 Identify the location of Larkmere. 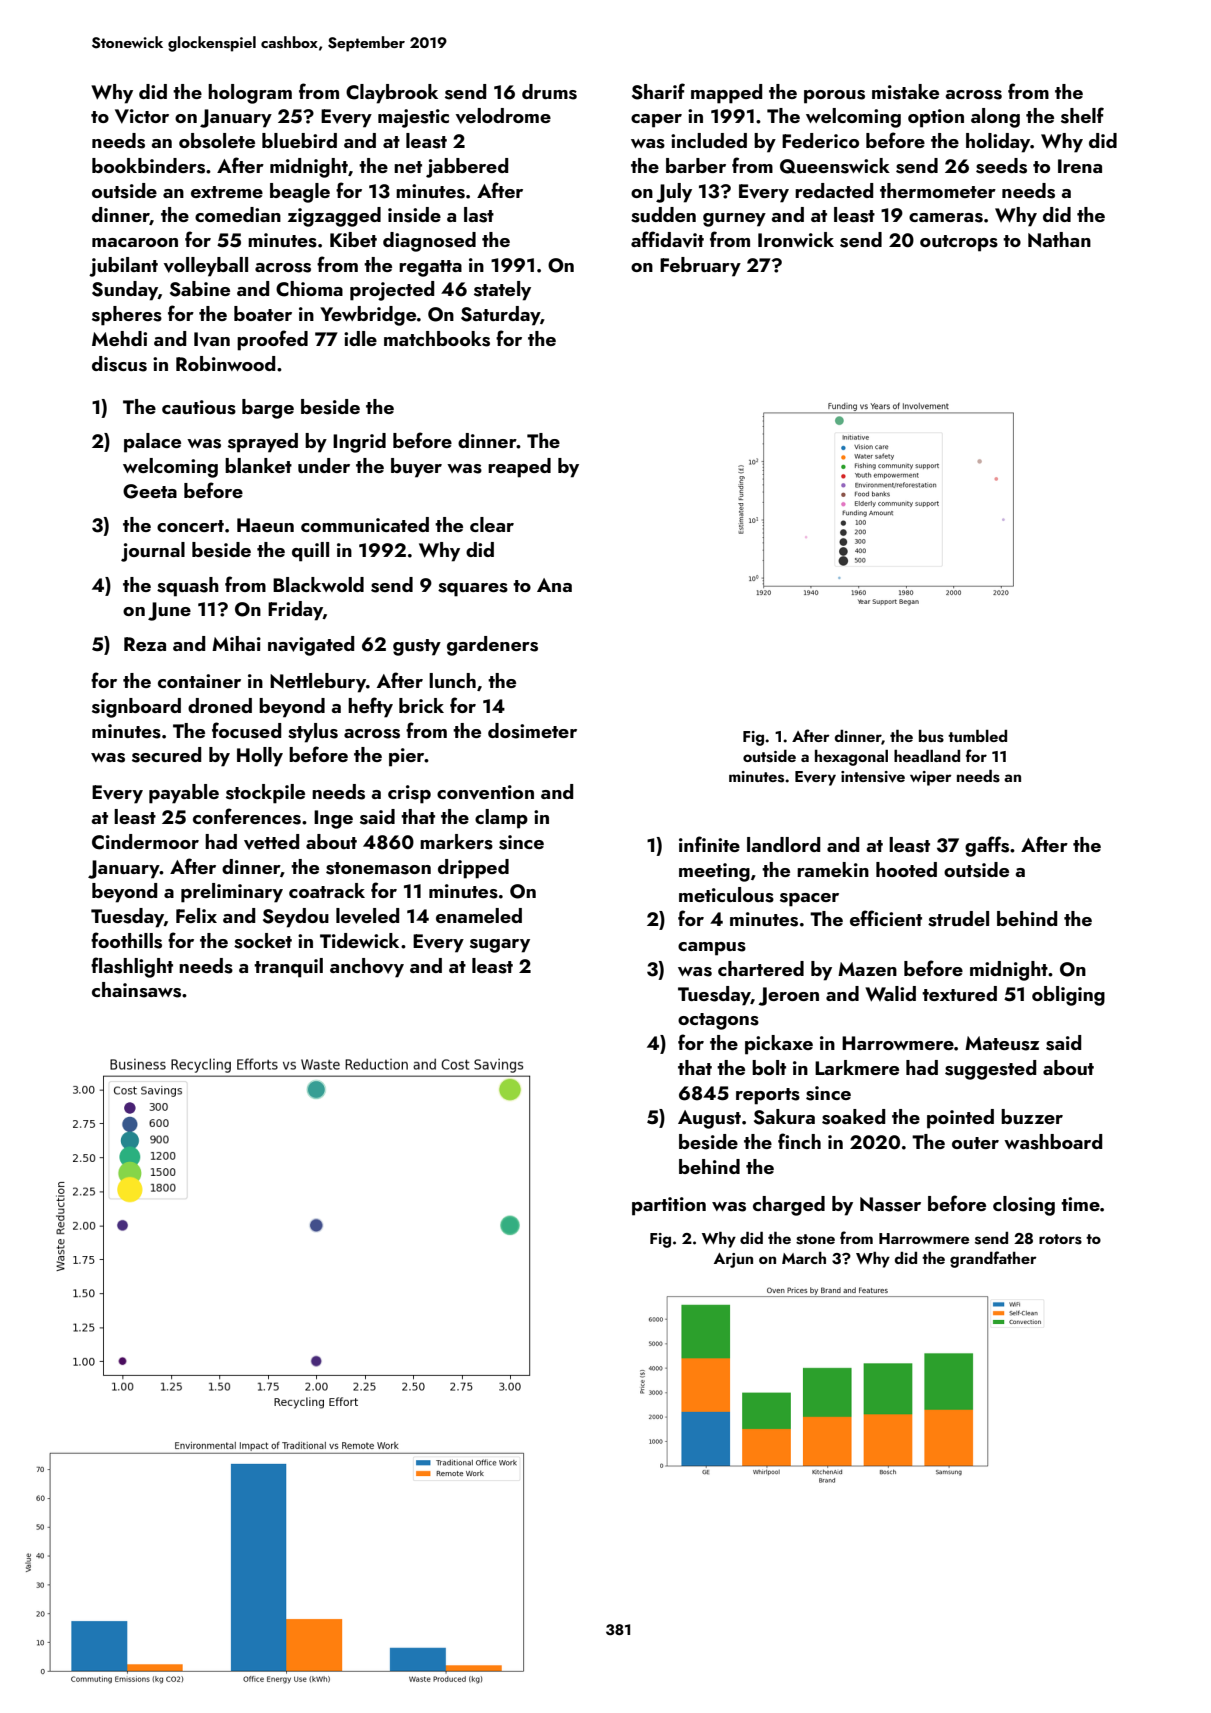
(857, 1067).
